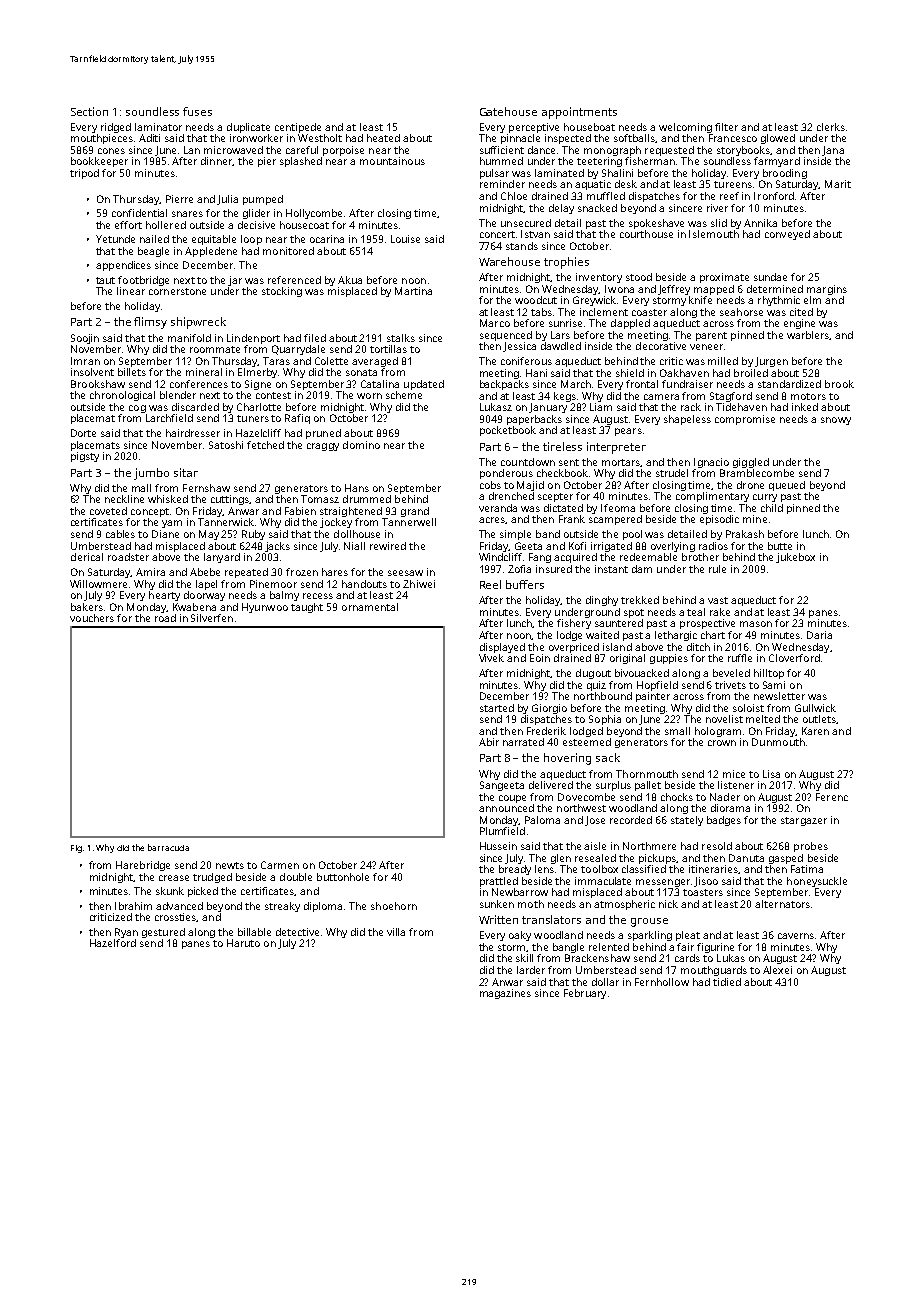 The image size is (924, 1308). I want to click on Carmen, so click(280, 865).
